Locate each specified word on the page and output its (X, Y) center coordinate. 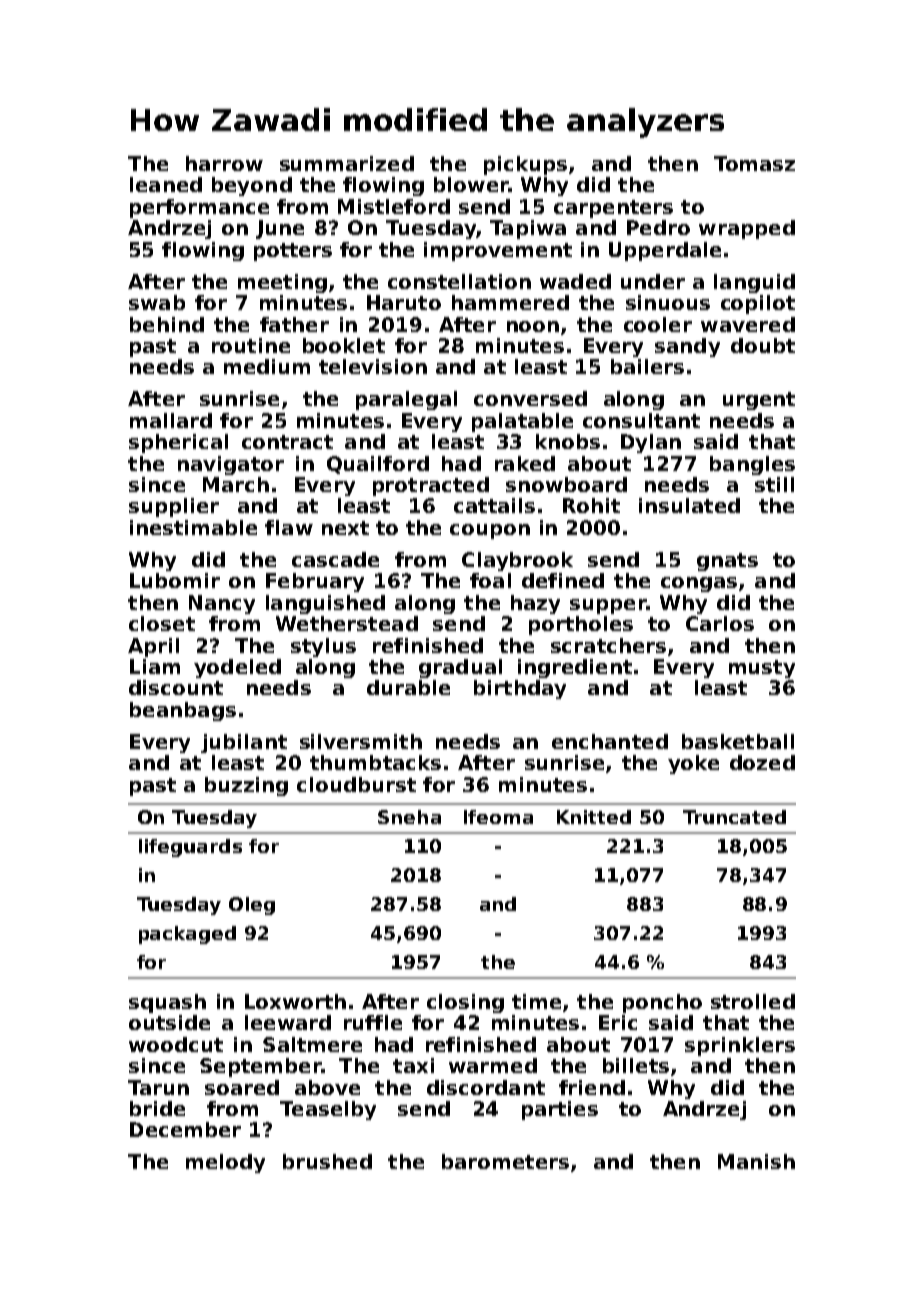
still (774, 484)
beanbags (183, 711)
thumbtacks (375, 762)
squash (167, 1003)
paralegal (406, 400)
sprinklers (740, 1046)
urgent (759, 401)
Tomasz (754, 163)
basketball (738, 741)
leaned (166, 184)
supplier (174, 507)
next (345, 528)
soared (242, 1087)
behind (167, 324)
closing (465, 1003)
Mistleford (394, 206)
